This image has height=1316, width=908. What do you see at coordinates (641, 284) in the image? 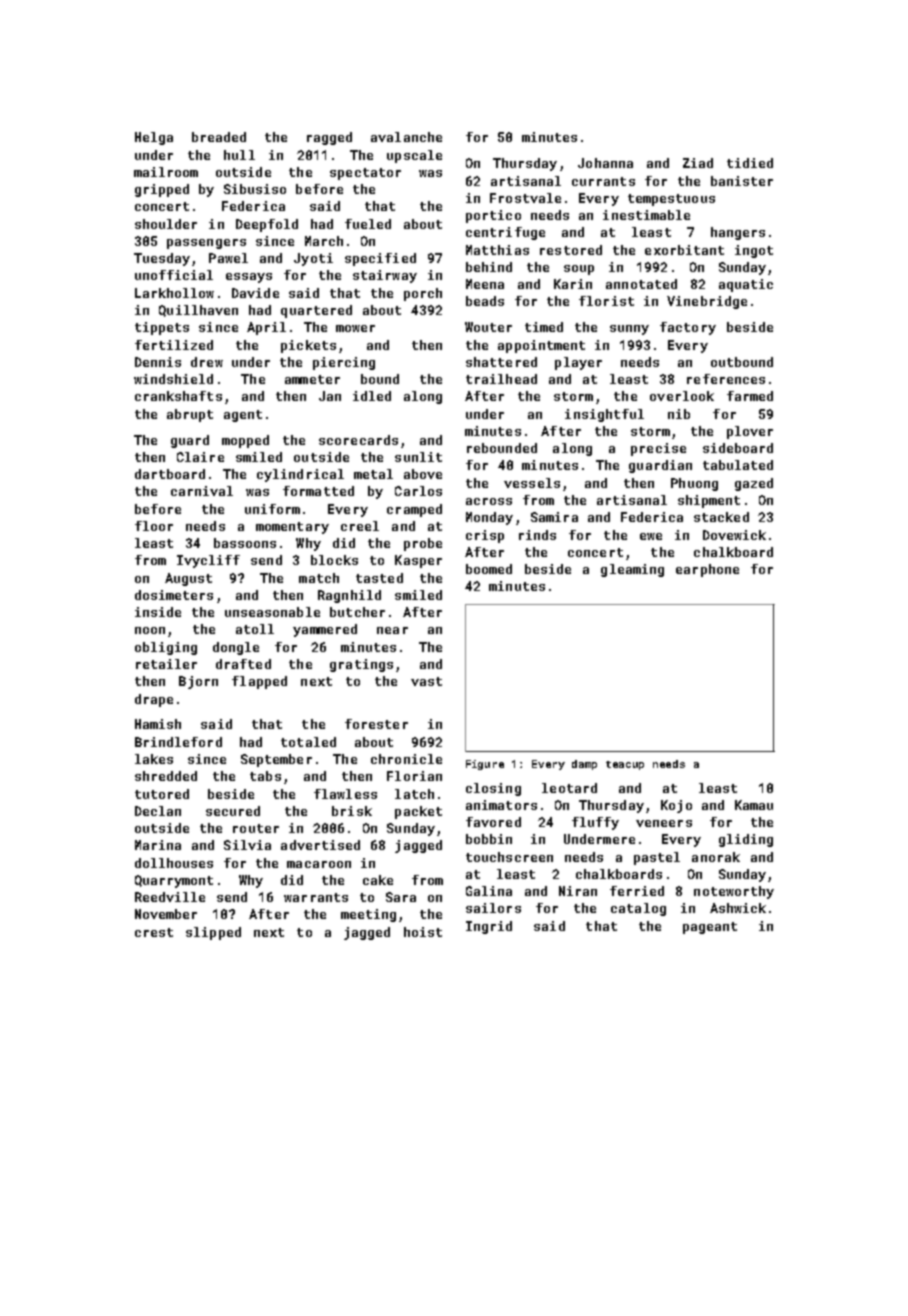
I see `annotated` at bounding box center [641, 284].
